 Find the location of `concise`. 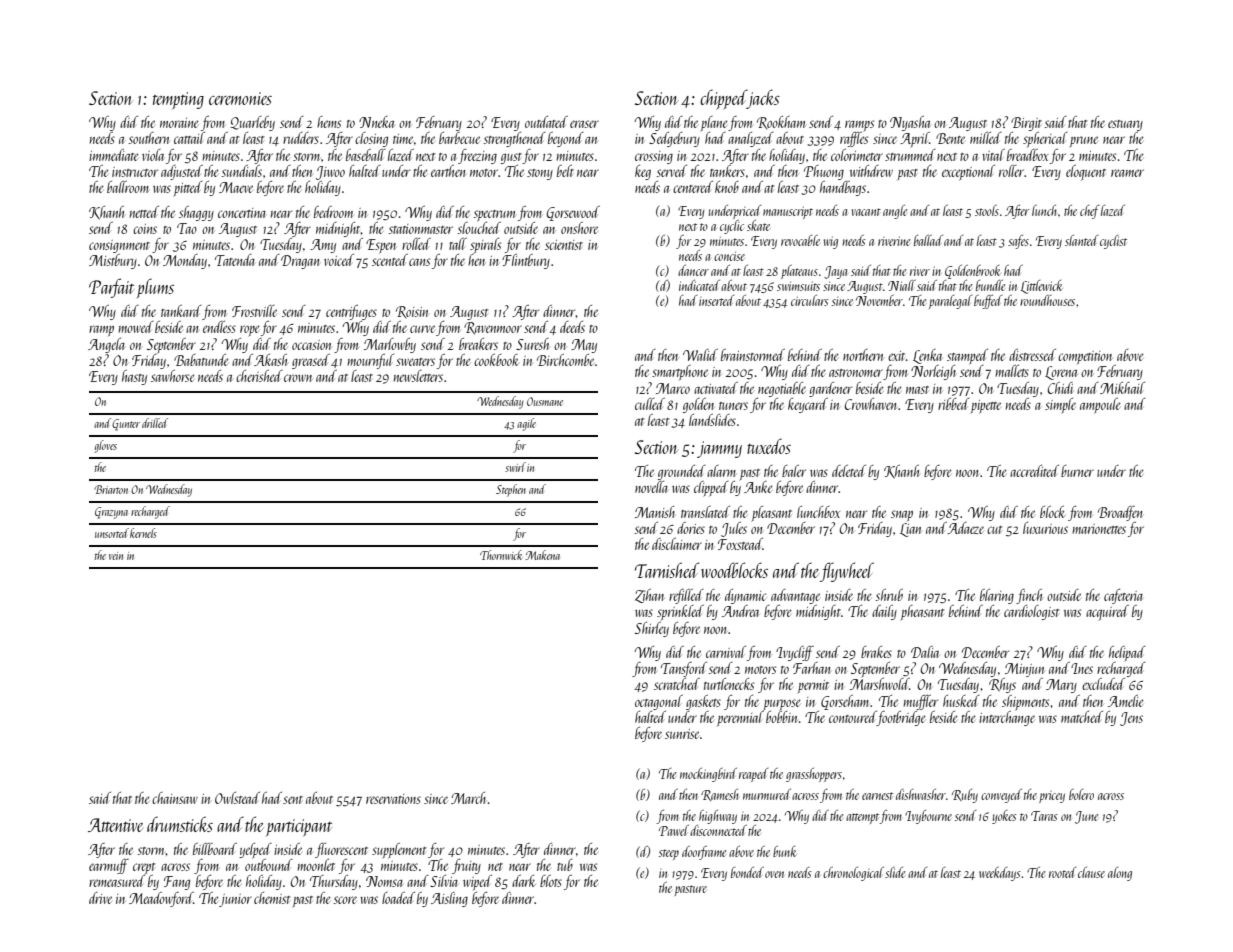

concise is located at coordinates (729, 256).
